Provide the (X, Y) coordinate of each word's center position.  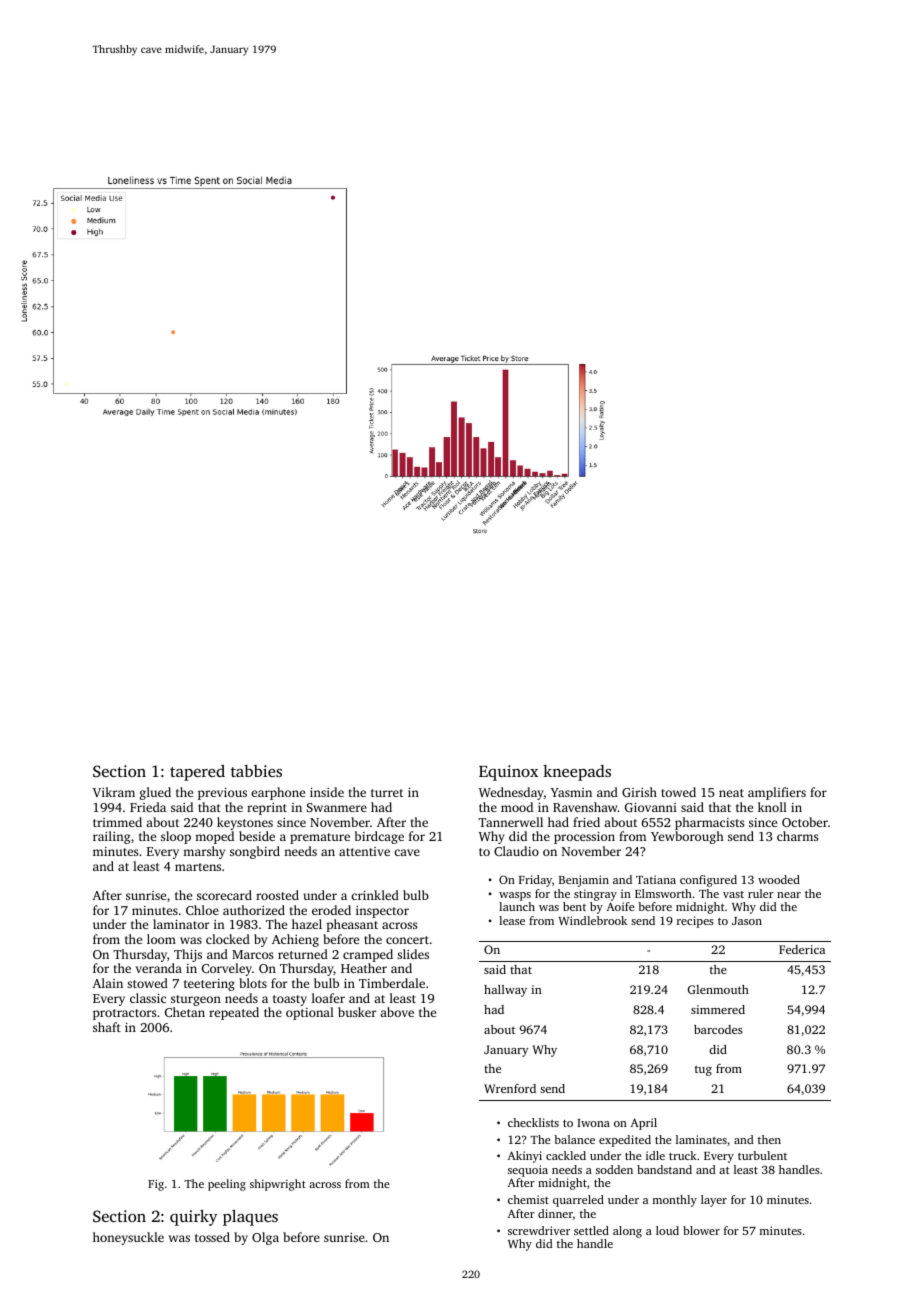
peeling (227, 1185)
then (769, 1139)
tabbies (256, 771)
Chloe (202, 910)
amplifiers (777, 793)
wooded (779, 879)
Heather (364, 968)
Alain (107, 983)
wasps (515, 896)
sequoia (528, 1171)
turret (387, 793)
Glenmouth (718, 989)
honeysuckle (128, 1238)
